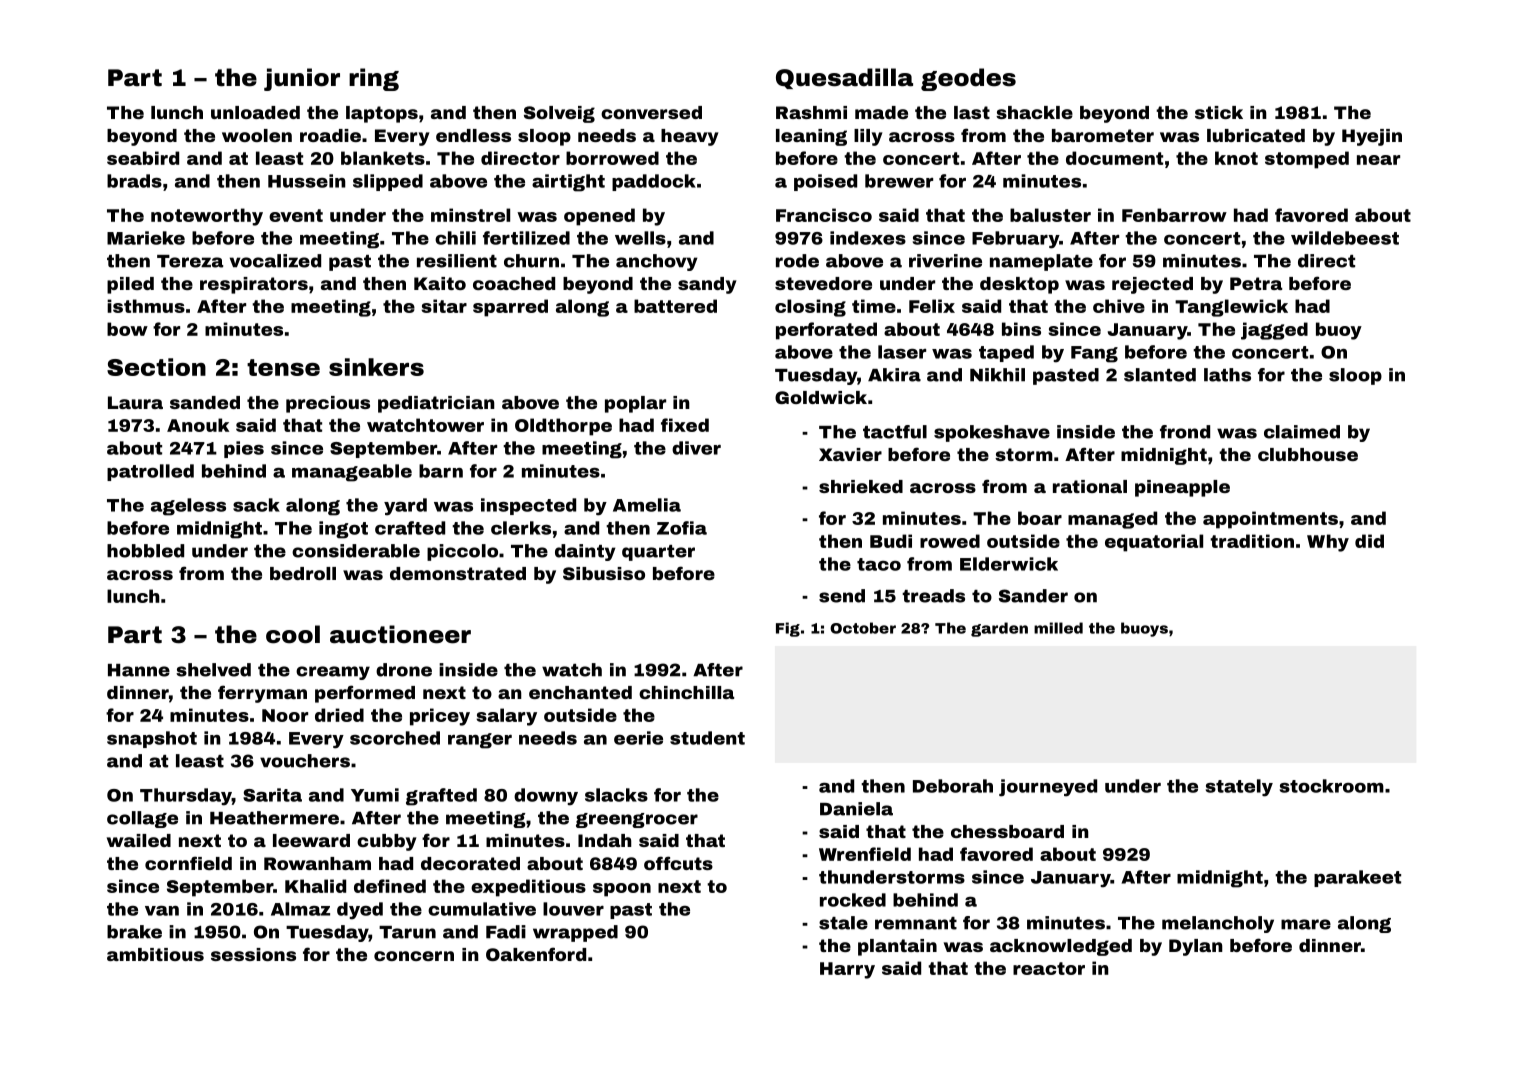 Image resolution: width=1523 pixels, height=1077 pixels. Describe the element at coordinates (874, 306) in the document. I see `time` at that location.
